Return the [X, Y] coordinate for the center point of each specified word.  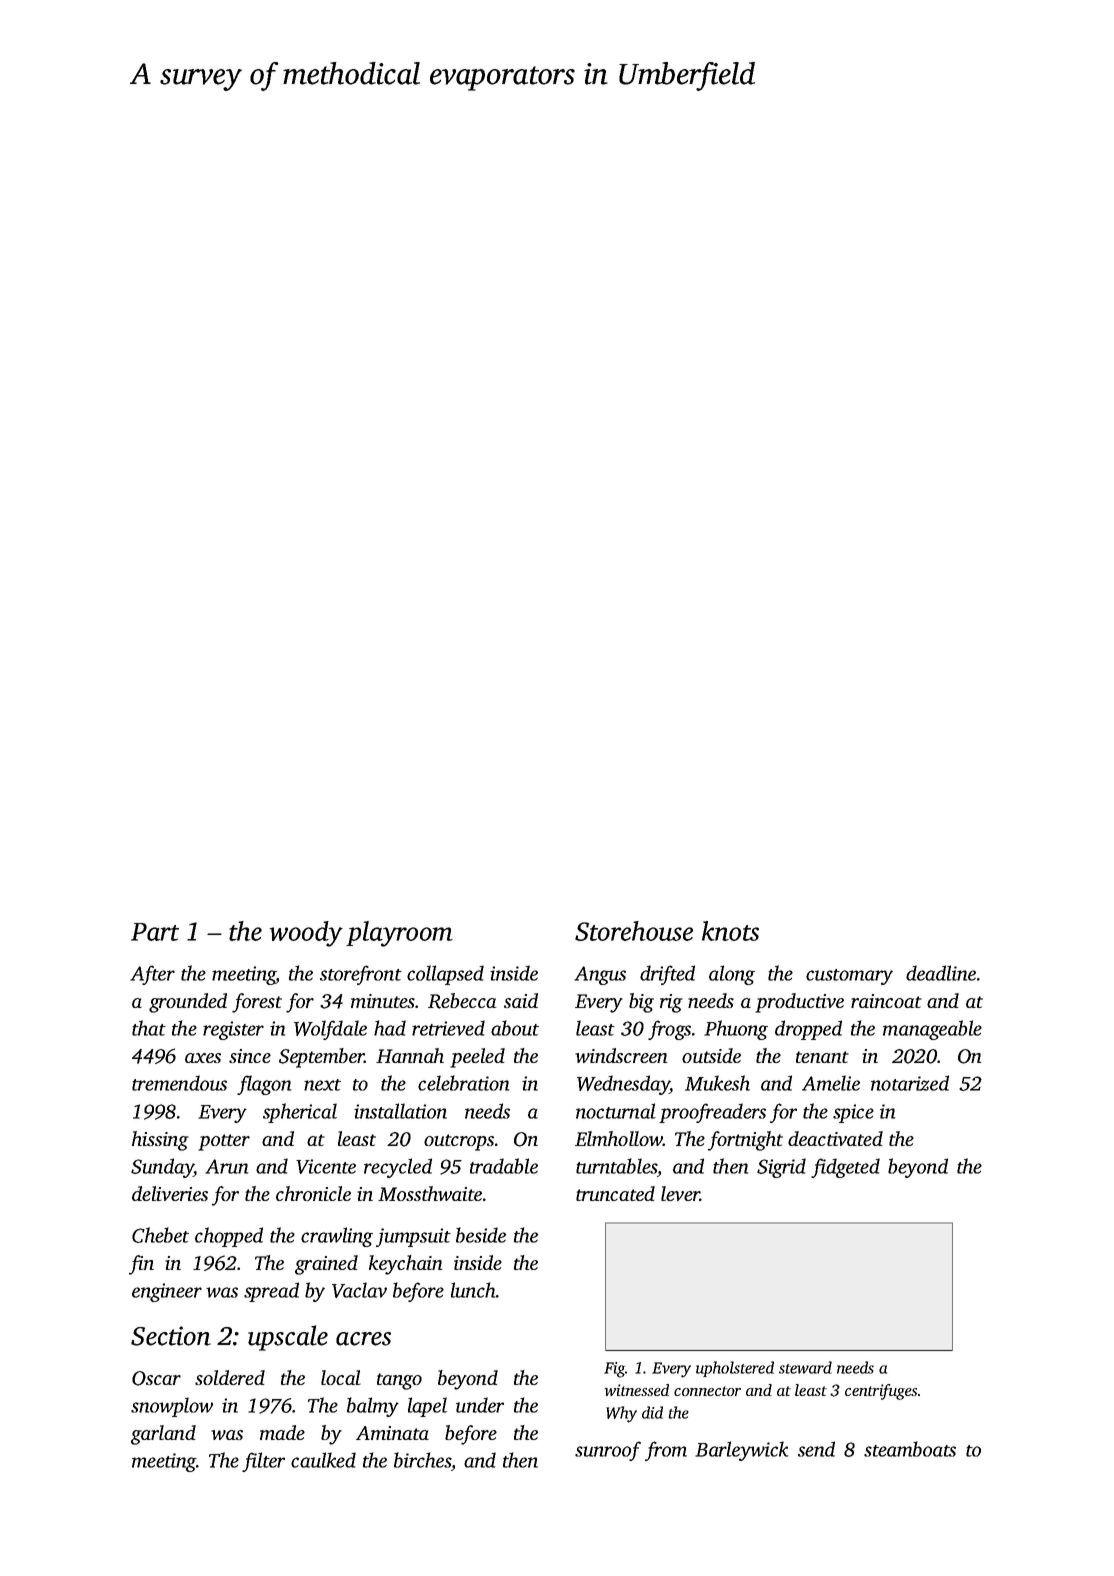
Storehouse [634, 931]
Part [155, 932]
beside [481, 1235]
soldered [230, 1377]
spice [853, 1113]
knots [730, 931]
